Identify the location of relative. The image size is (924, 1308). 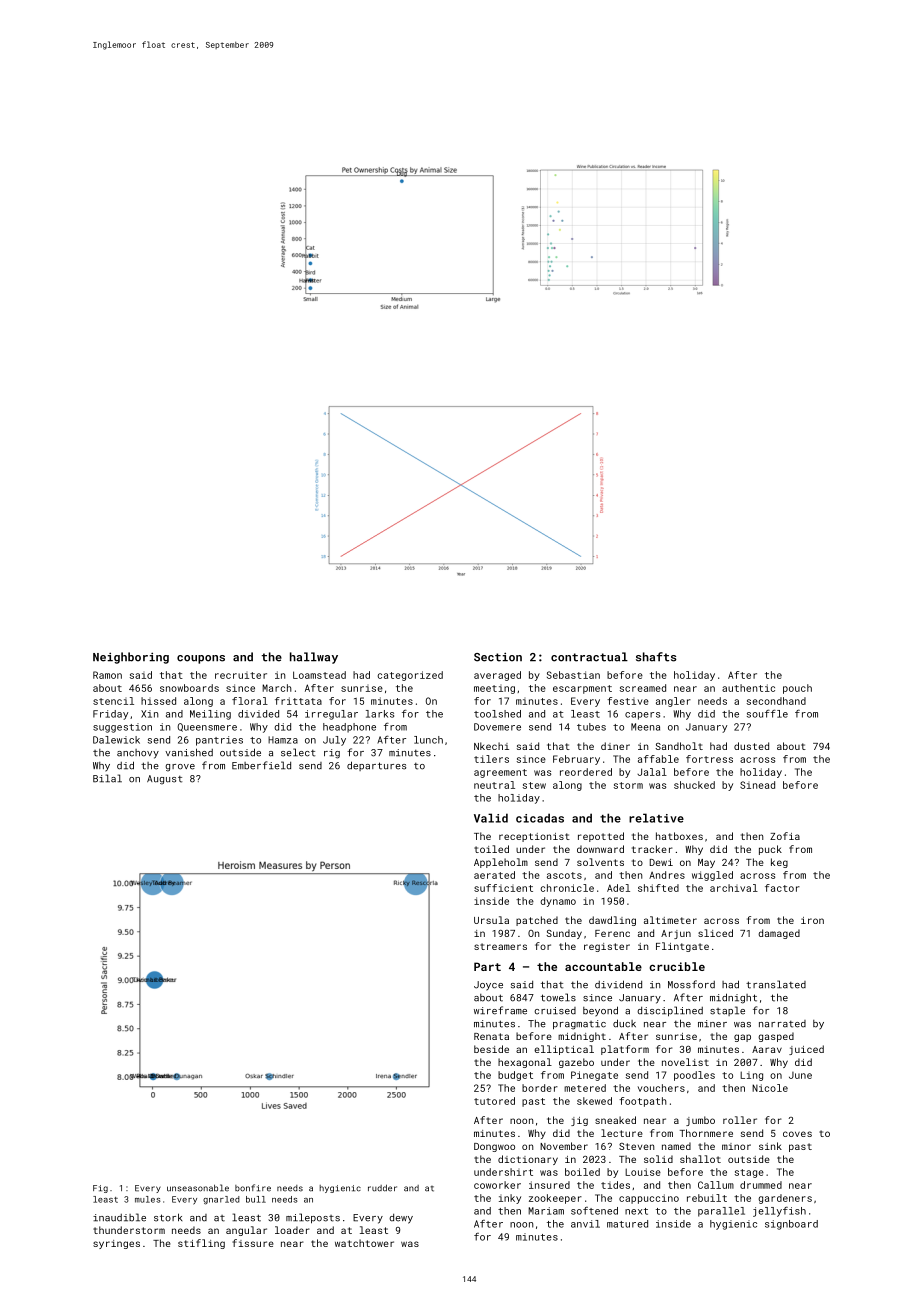
(656, 818).
